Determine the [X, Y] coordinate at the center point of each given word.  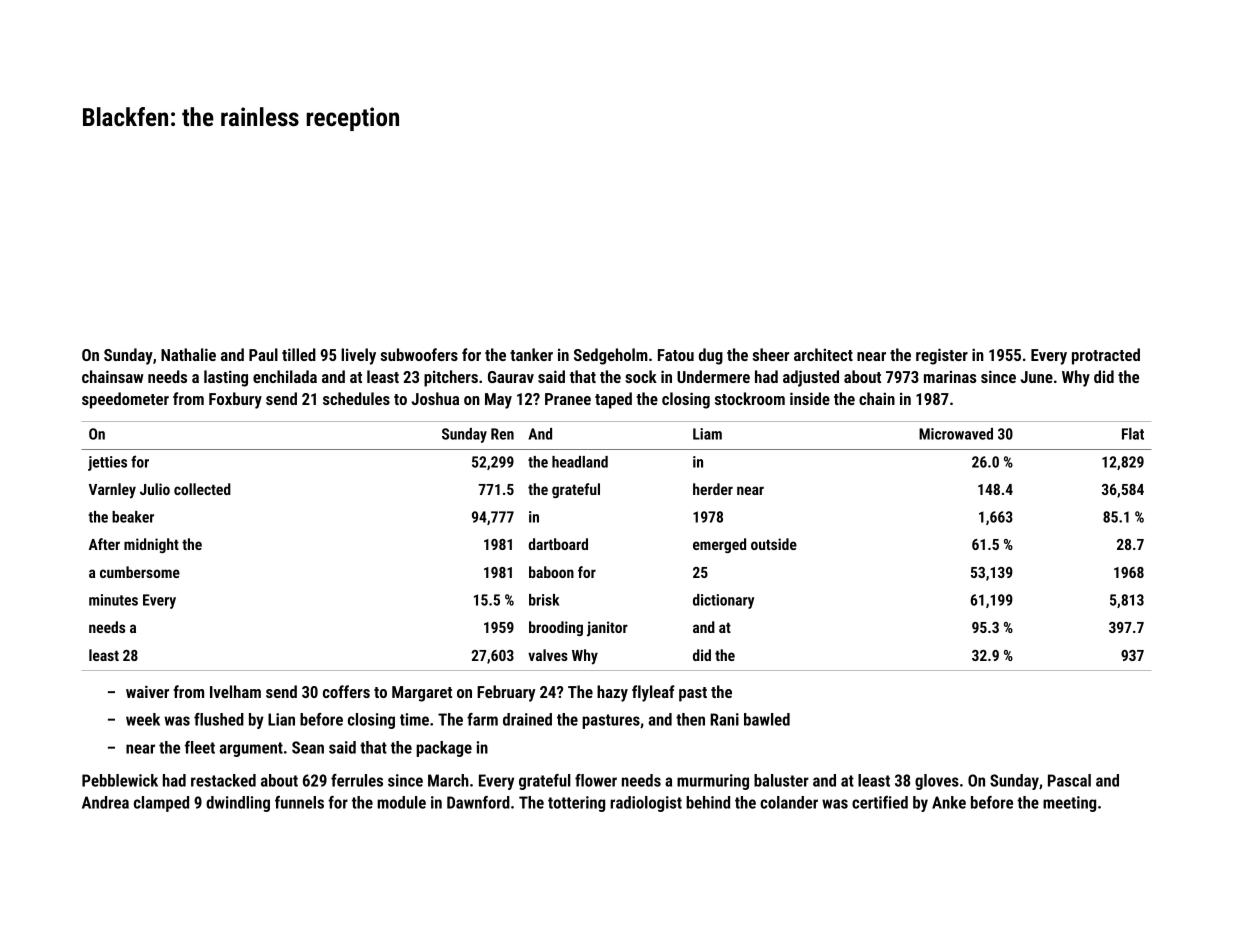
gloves [937, 782]
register [942, 356]
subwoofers [419, 354]
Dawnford [478, 802]
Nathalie [188, 354]
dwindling [238, 804]
